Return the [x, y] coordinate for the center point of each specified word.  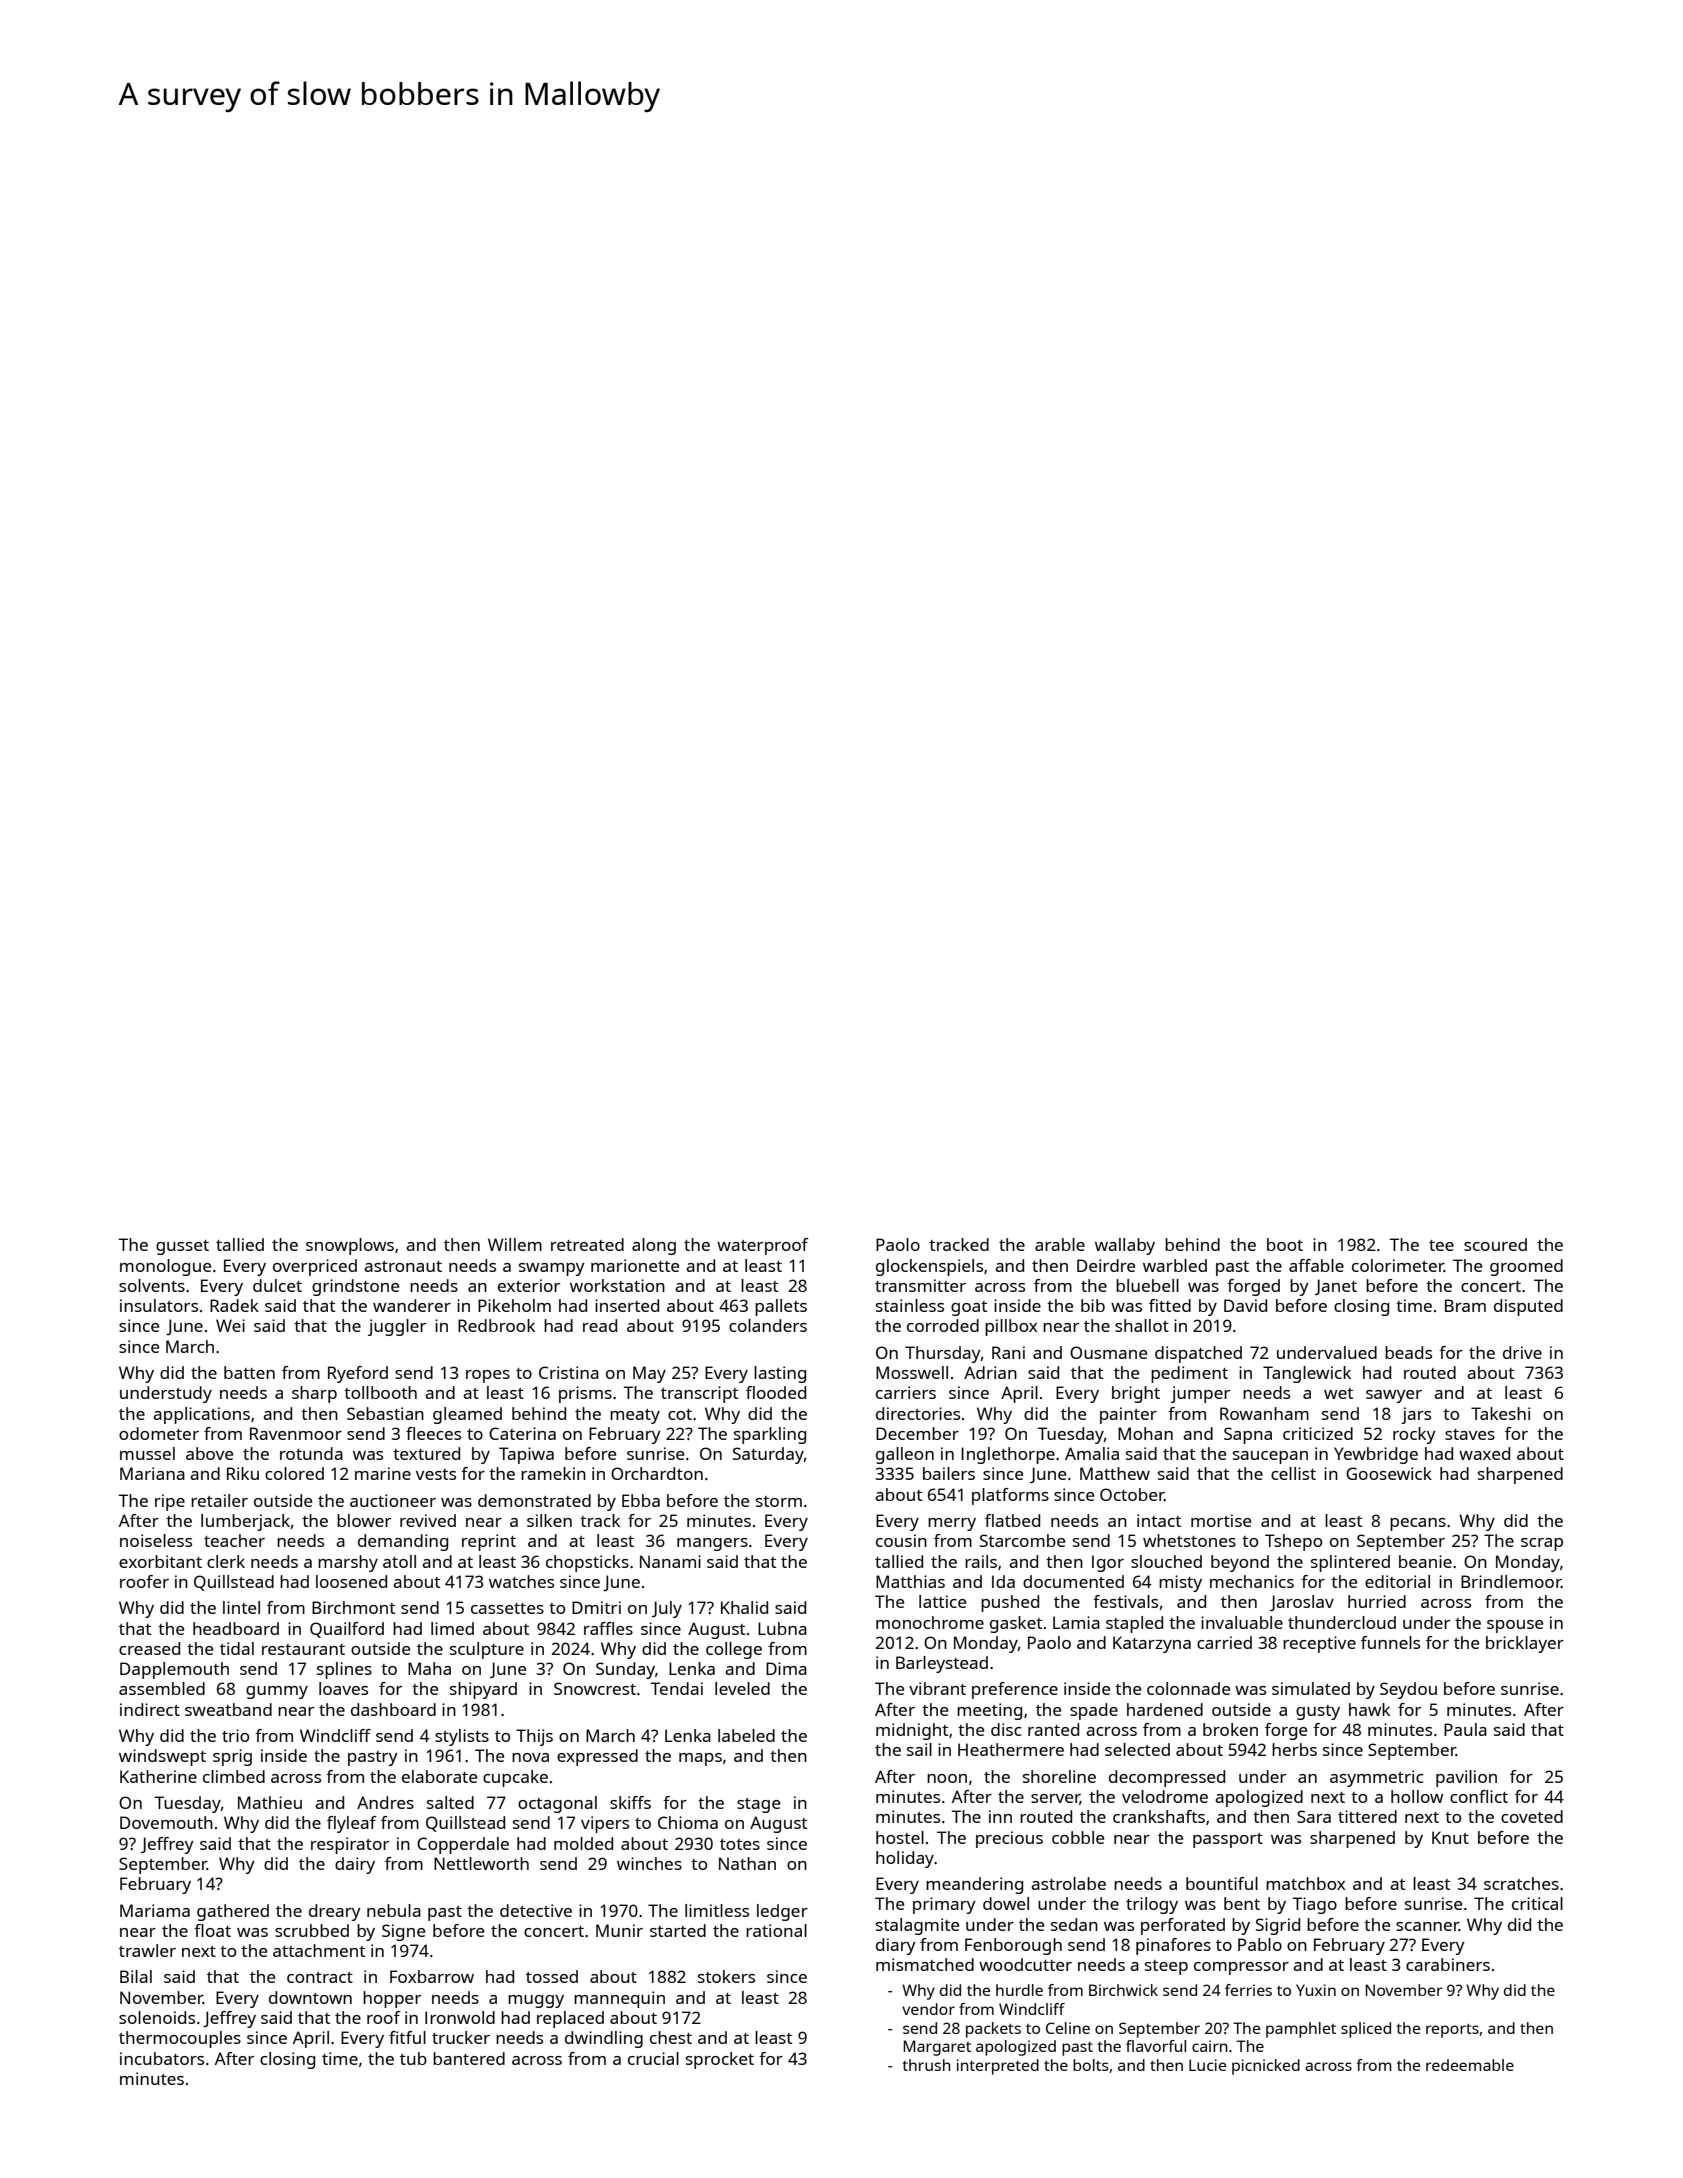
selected [1137, 1749]
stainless [910, 1305]
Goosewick [1389, 1473]
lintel [241, 1607]
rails [981, 1561]
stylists [462, 1737]
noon [947, 1778]
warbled [1175, 1265]
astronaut [403, 1266]
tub [413, 2058]
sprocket [720, 2060]
